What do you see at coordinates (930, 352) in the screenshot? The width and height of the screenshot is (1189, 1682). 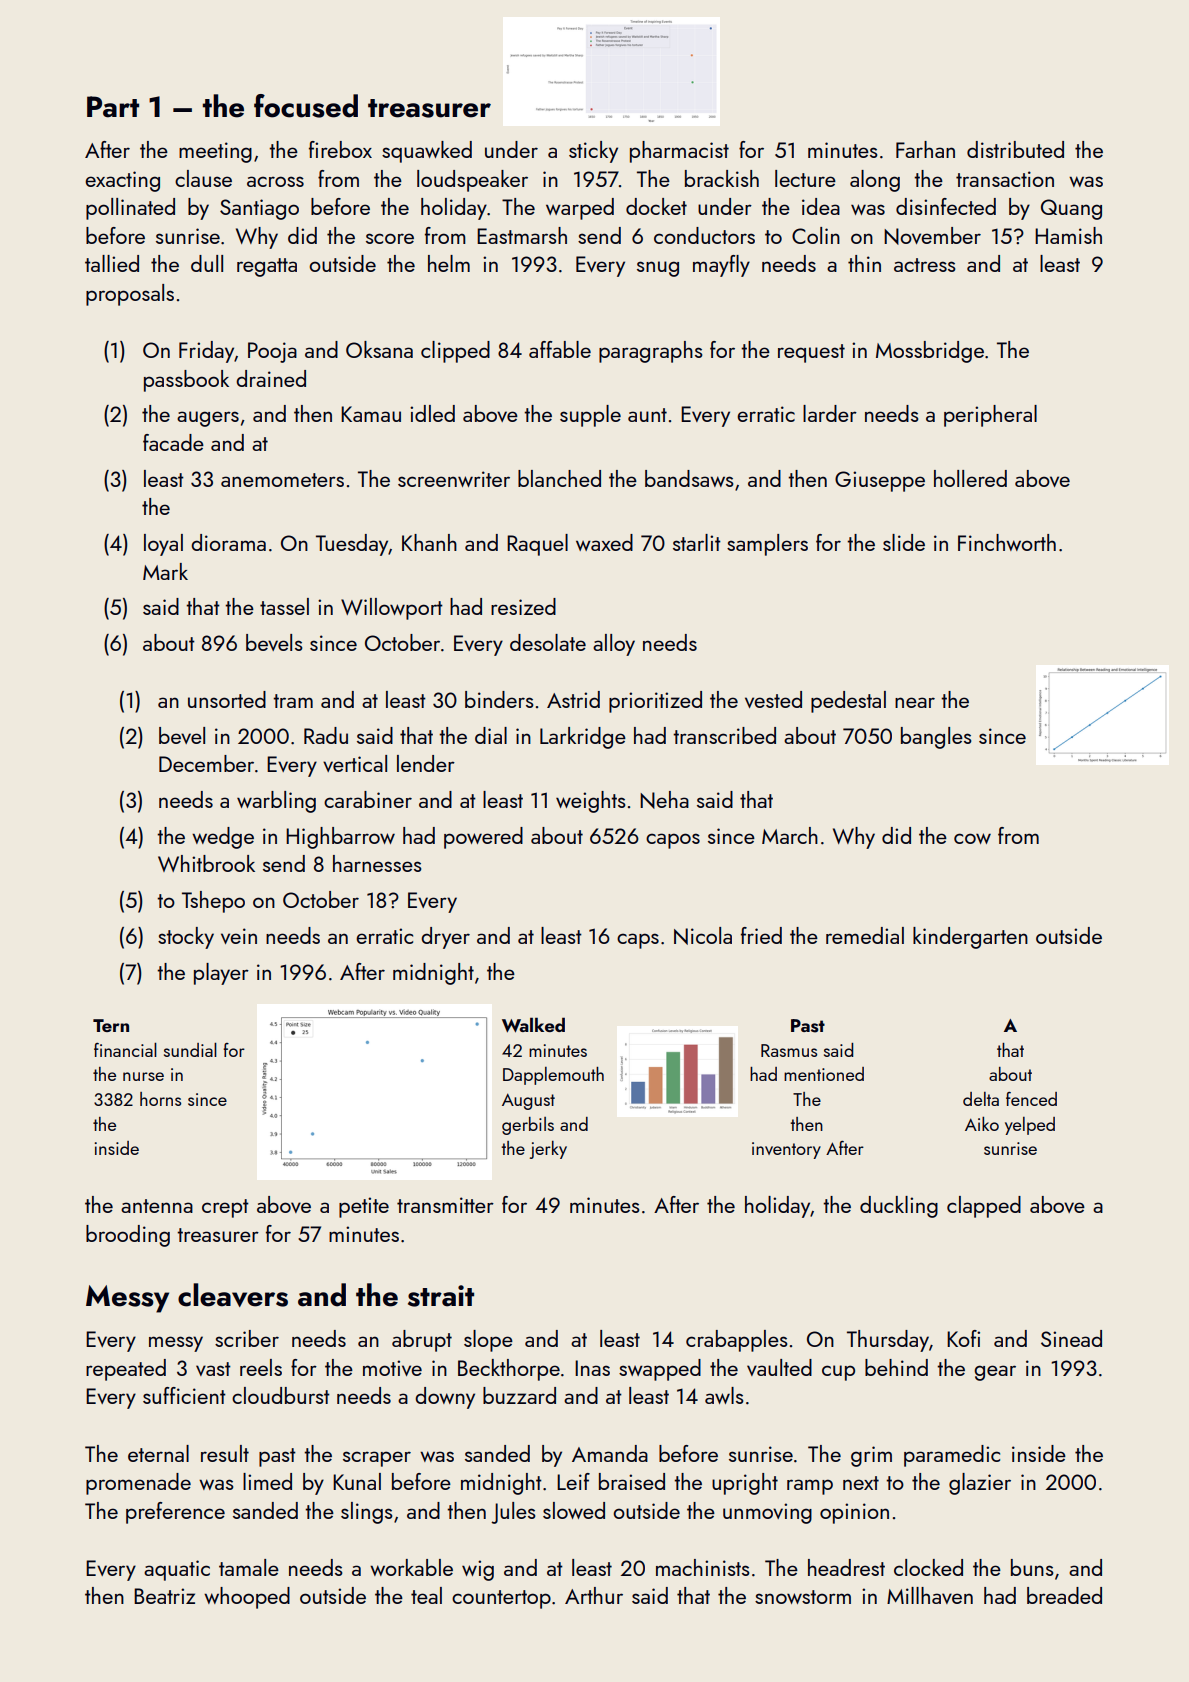 I see `Mossbridge` at bounding box center [930, 352].
